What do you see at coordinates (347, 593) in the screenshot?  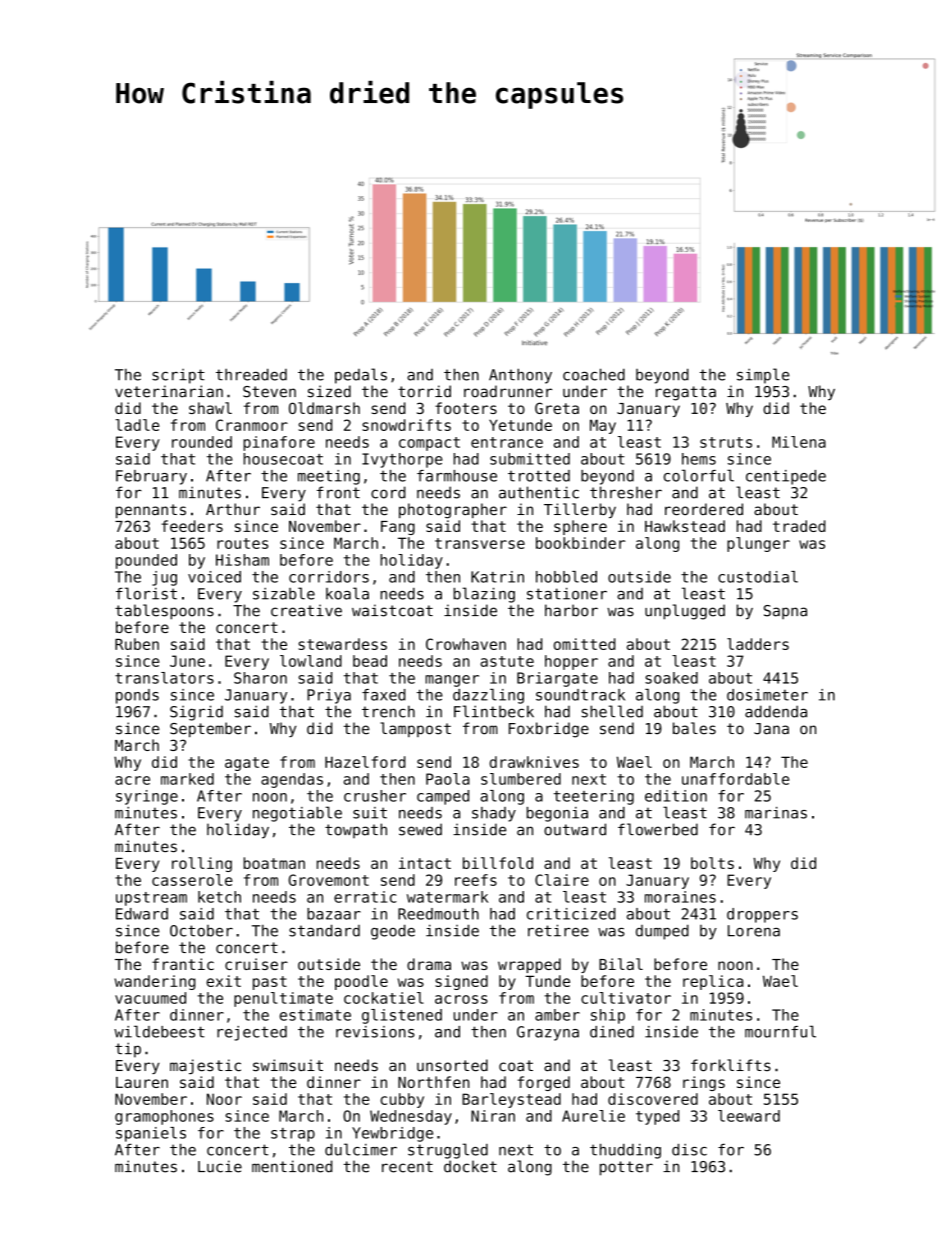 I see `koala` at bounding box center [347, 593].
